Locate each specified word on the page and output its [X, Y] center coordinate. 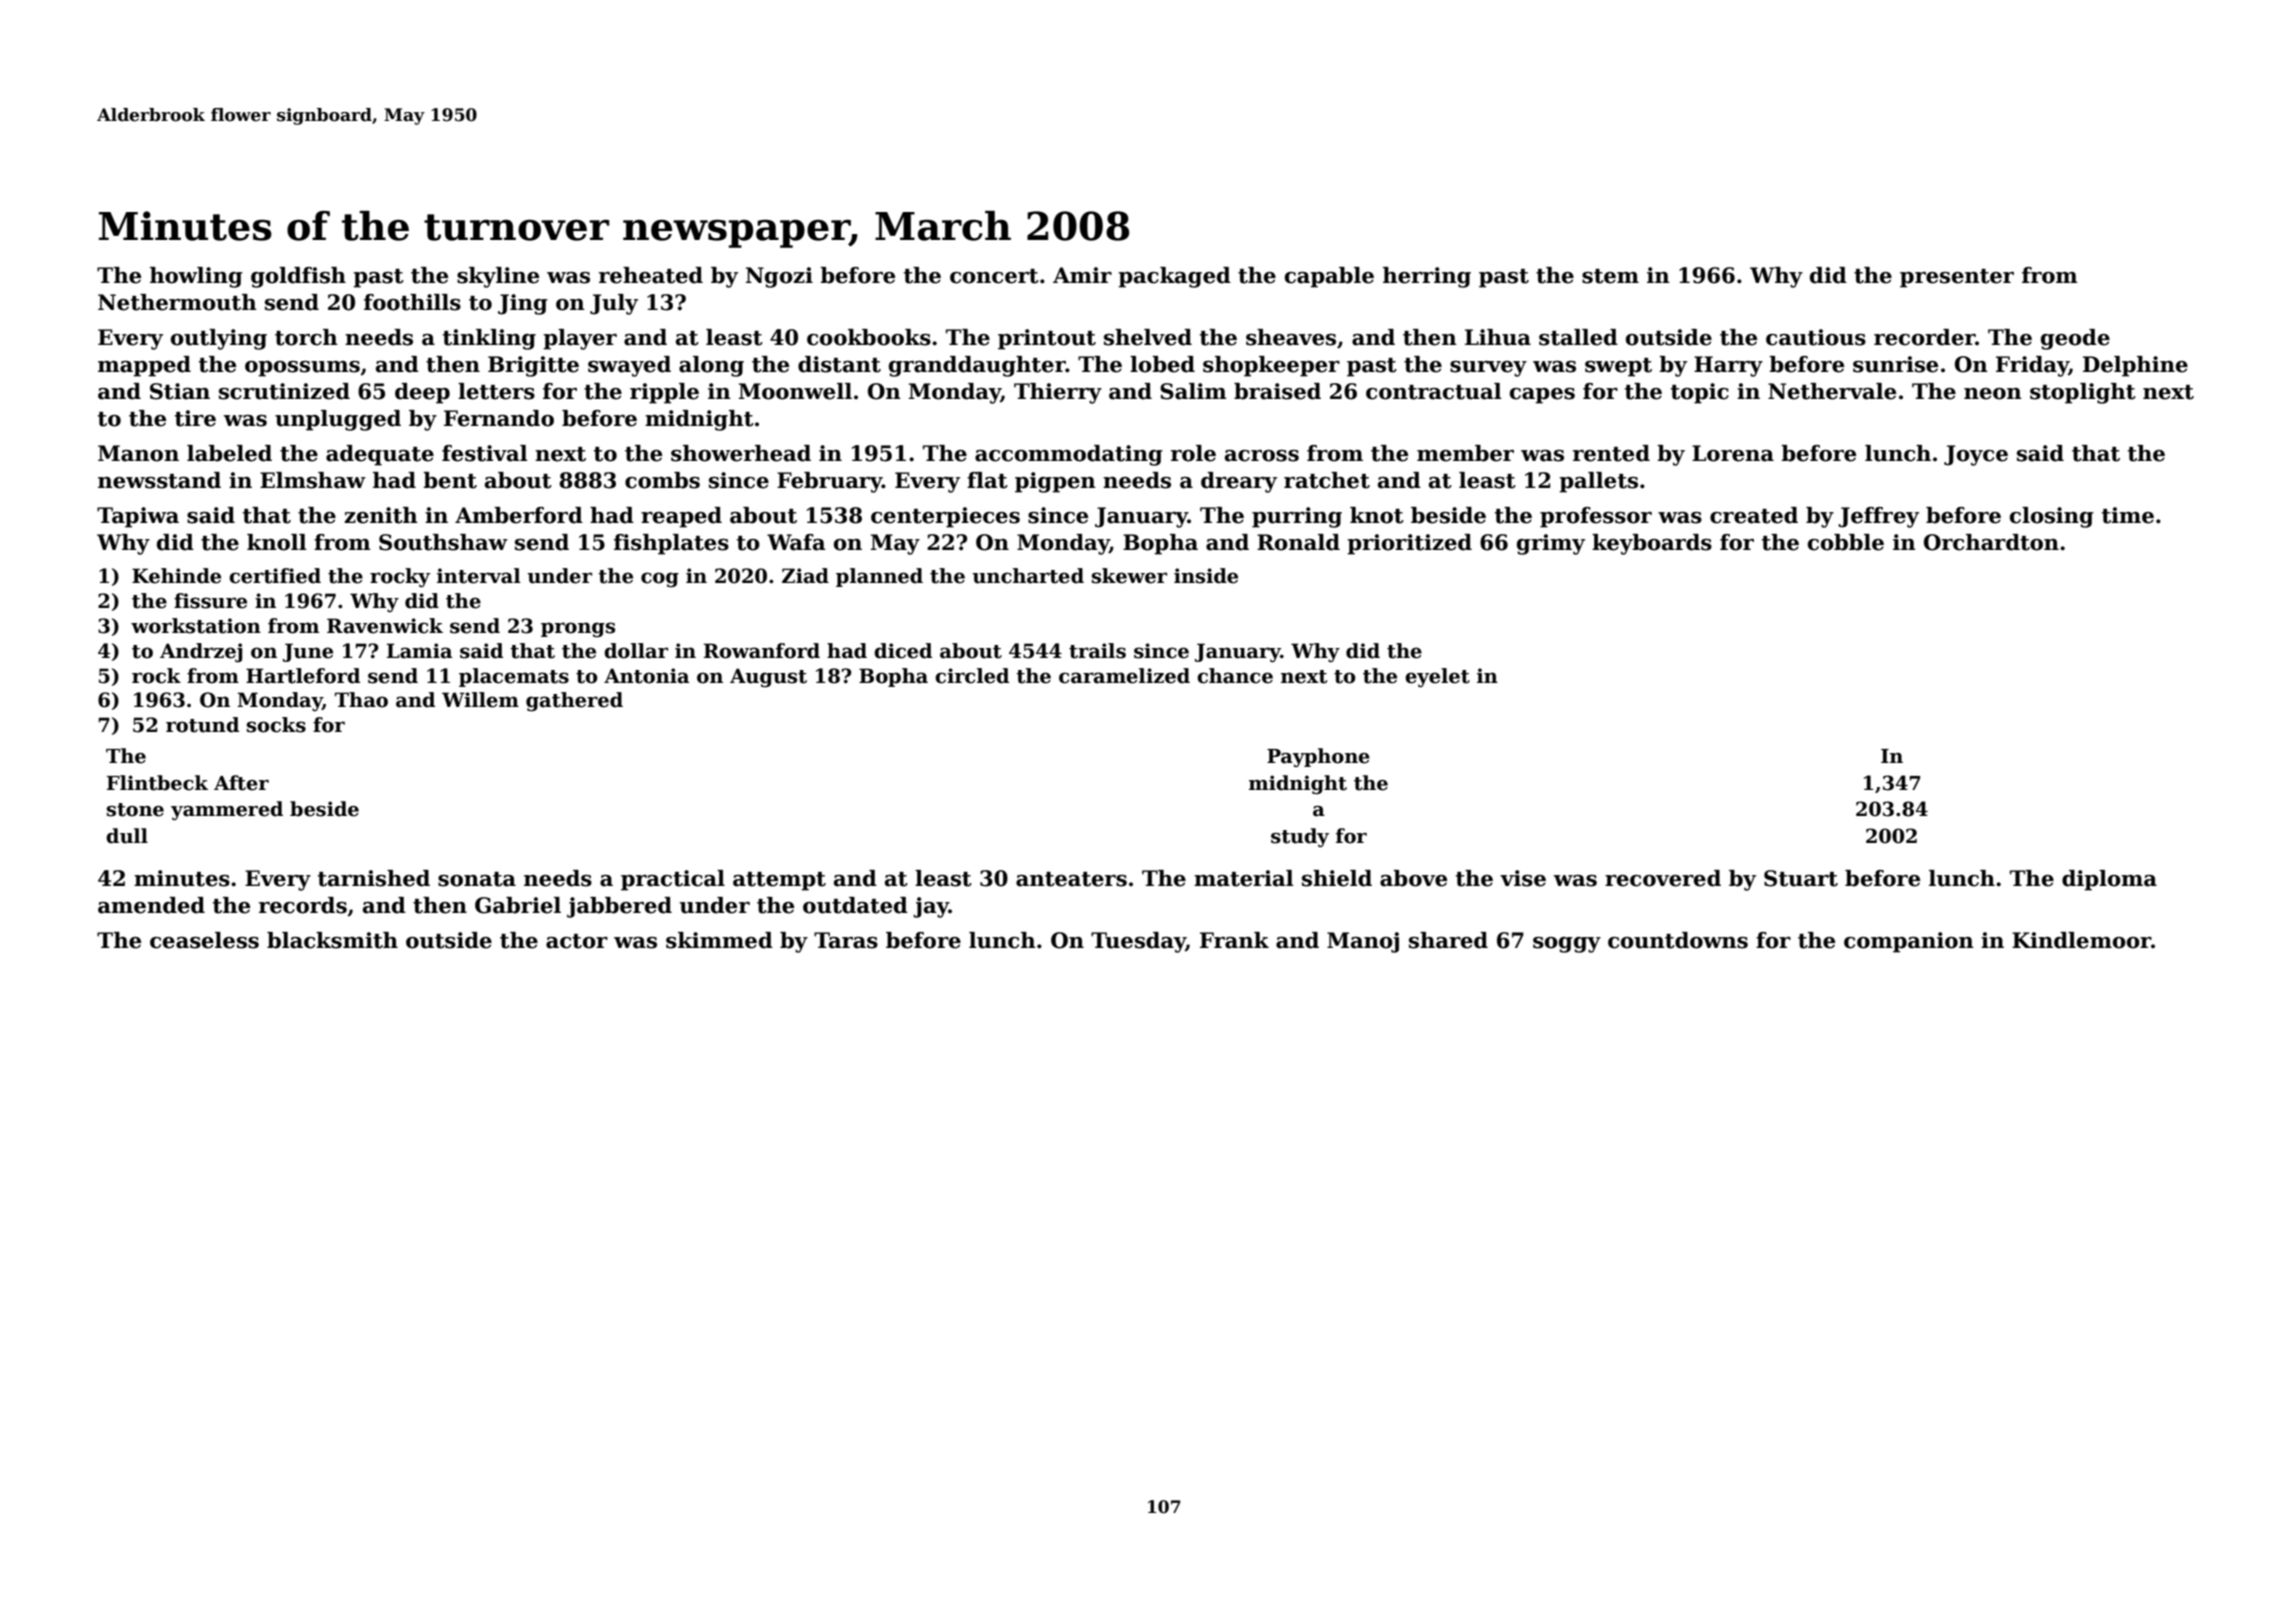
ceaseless [204, 940]
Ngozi [779, 277]
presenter [1957, 278]
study [1300, 837]
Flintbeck [157, 783]
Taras [846, 940]
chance [1235, 676]
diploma [2109, 880]
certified [275, 576]
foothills [412, 302]
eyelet [1437, 678]
